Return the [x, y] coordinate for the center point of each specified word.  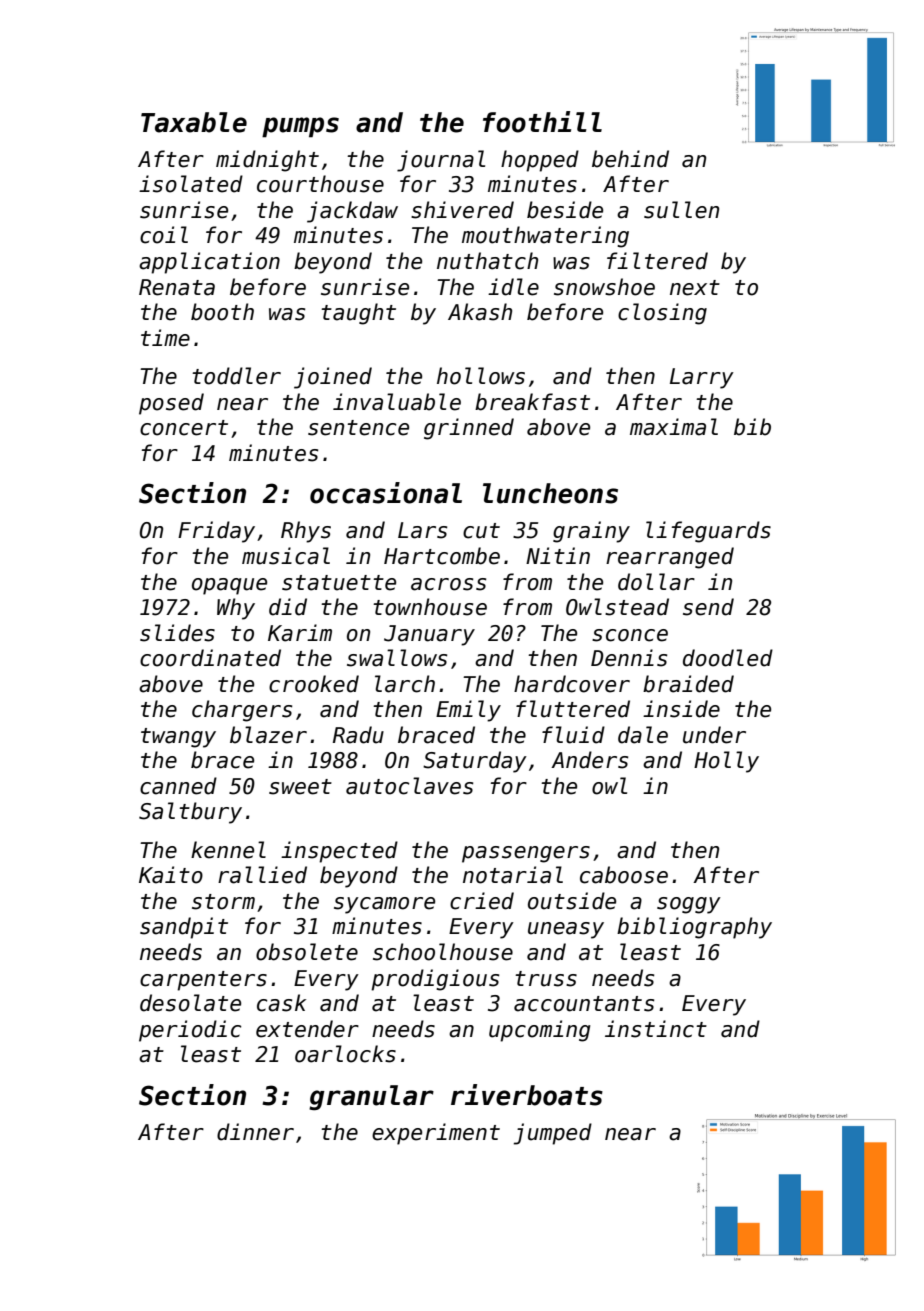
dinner [255, 1132]
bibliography [694, 928]
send [708, 607]
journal [441, 161]
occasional [386, 493]
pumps [300, 127]
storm [223, 902]
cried [482, 901]
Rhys [306, 532]
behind [630, 159]
